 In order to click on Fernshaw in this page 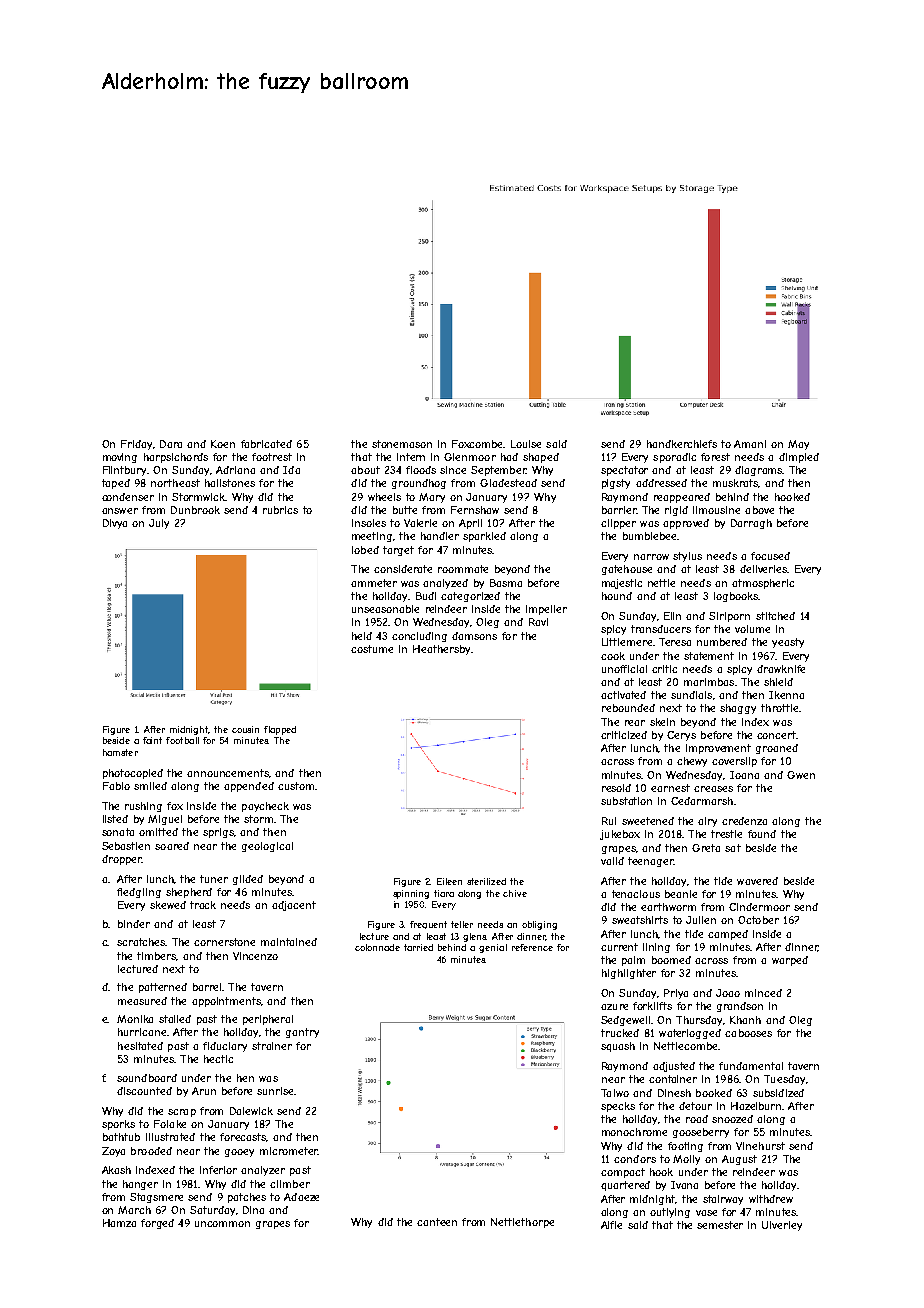, I will do `click(475, 510)`.
